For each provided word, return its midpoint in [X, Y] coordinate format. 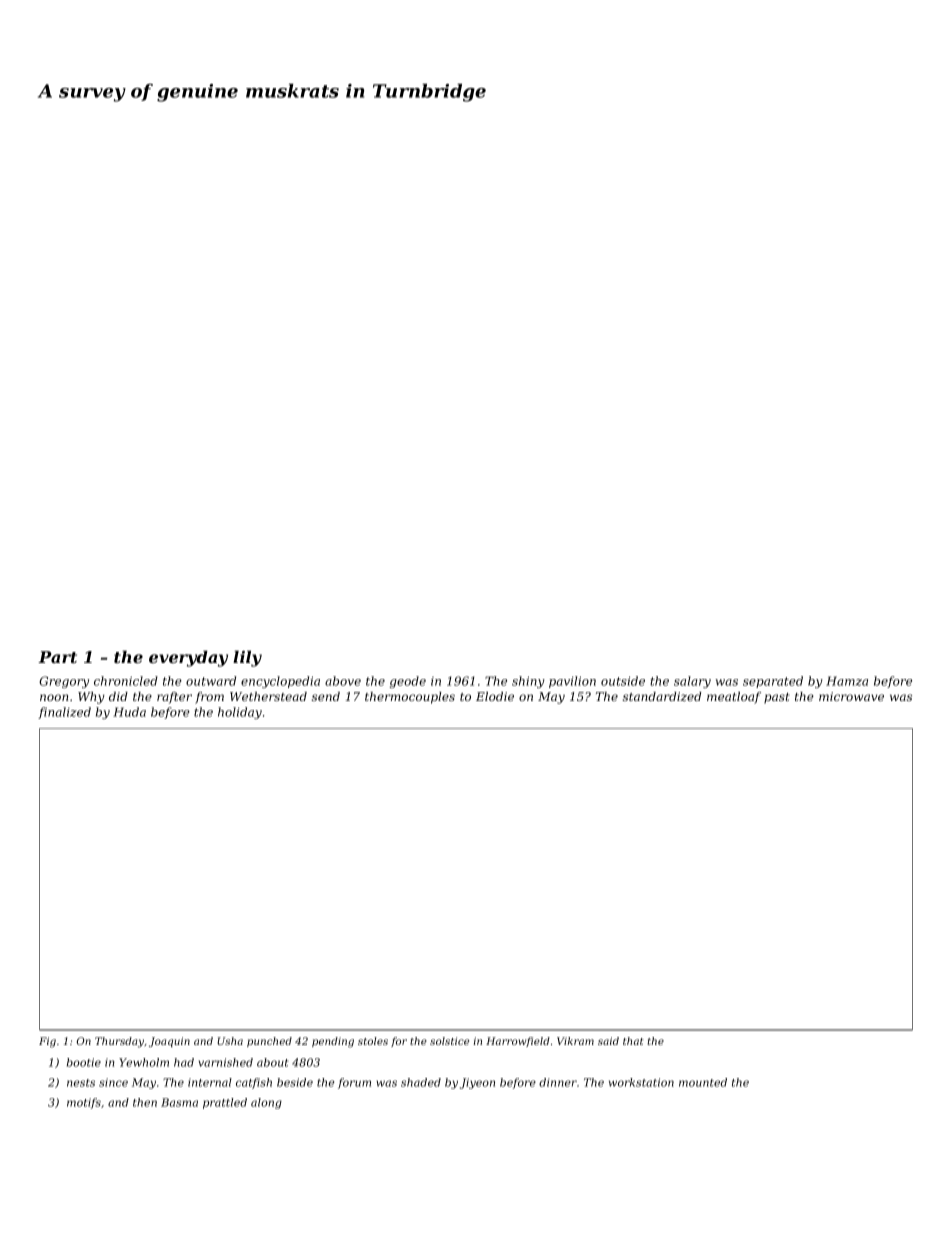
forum [354, 1083]
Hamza [847, 681]
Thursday [119, 1042]
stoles [373, 1041]
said [608, 1041]
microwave [851, 696]
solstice [449, 1041]
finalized [64, 713]
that [633, 1041]
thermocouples [410, 698]
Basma [179, 1102]
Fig [47, 1042]
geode [408, 682]
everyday [188, 658]
